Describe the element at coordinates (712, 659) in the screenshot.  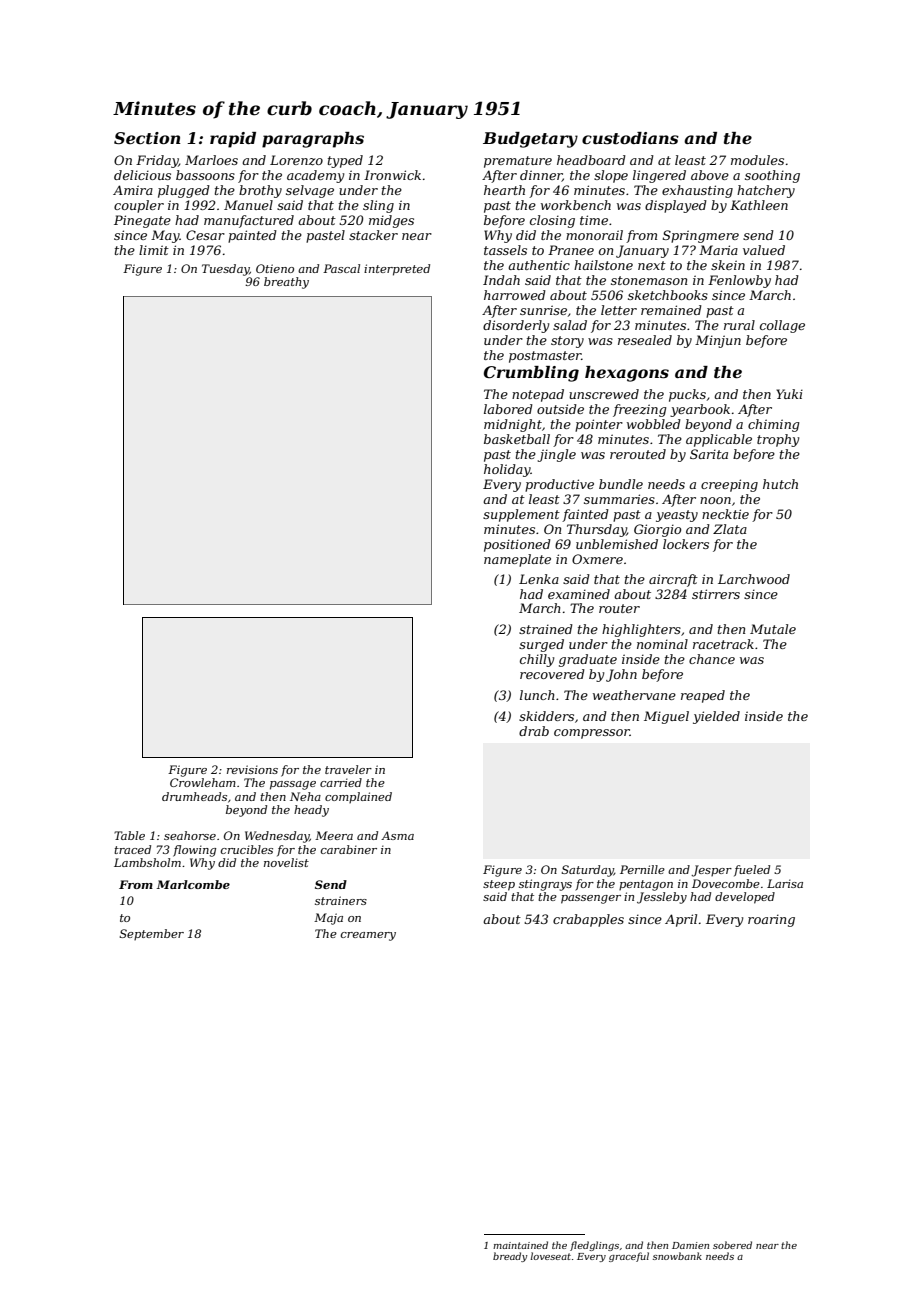
I see `chance` at that location.
